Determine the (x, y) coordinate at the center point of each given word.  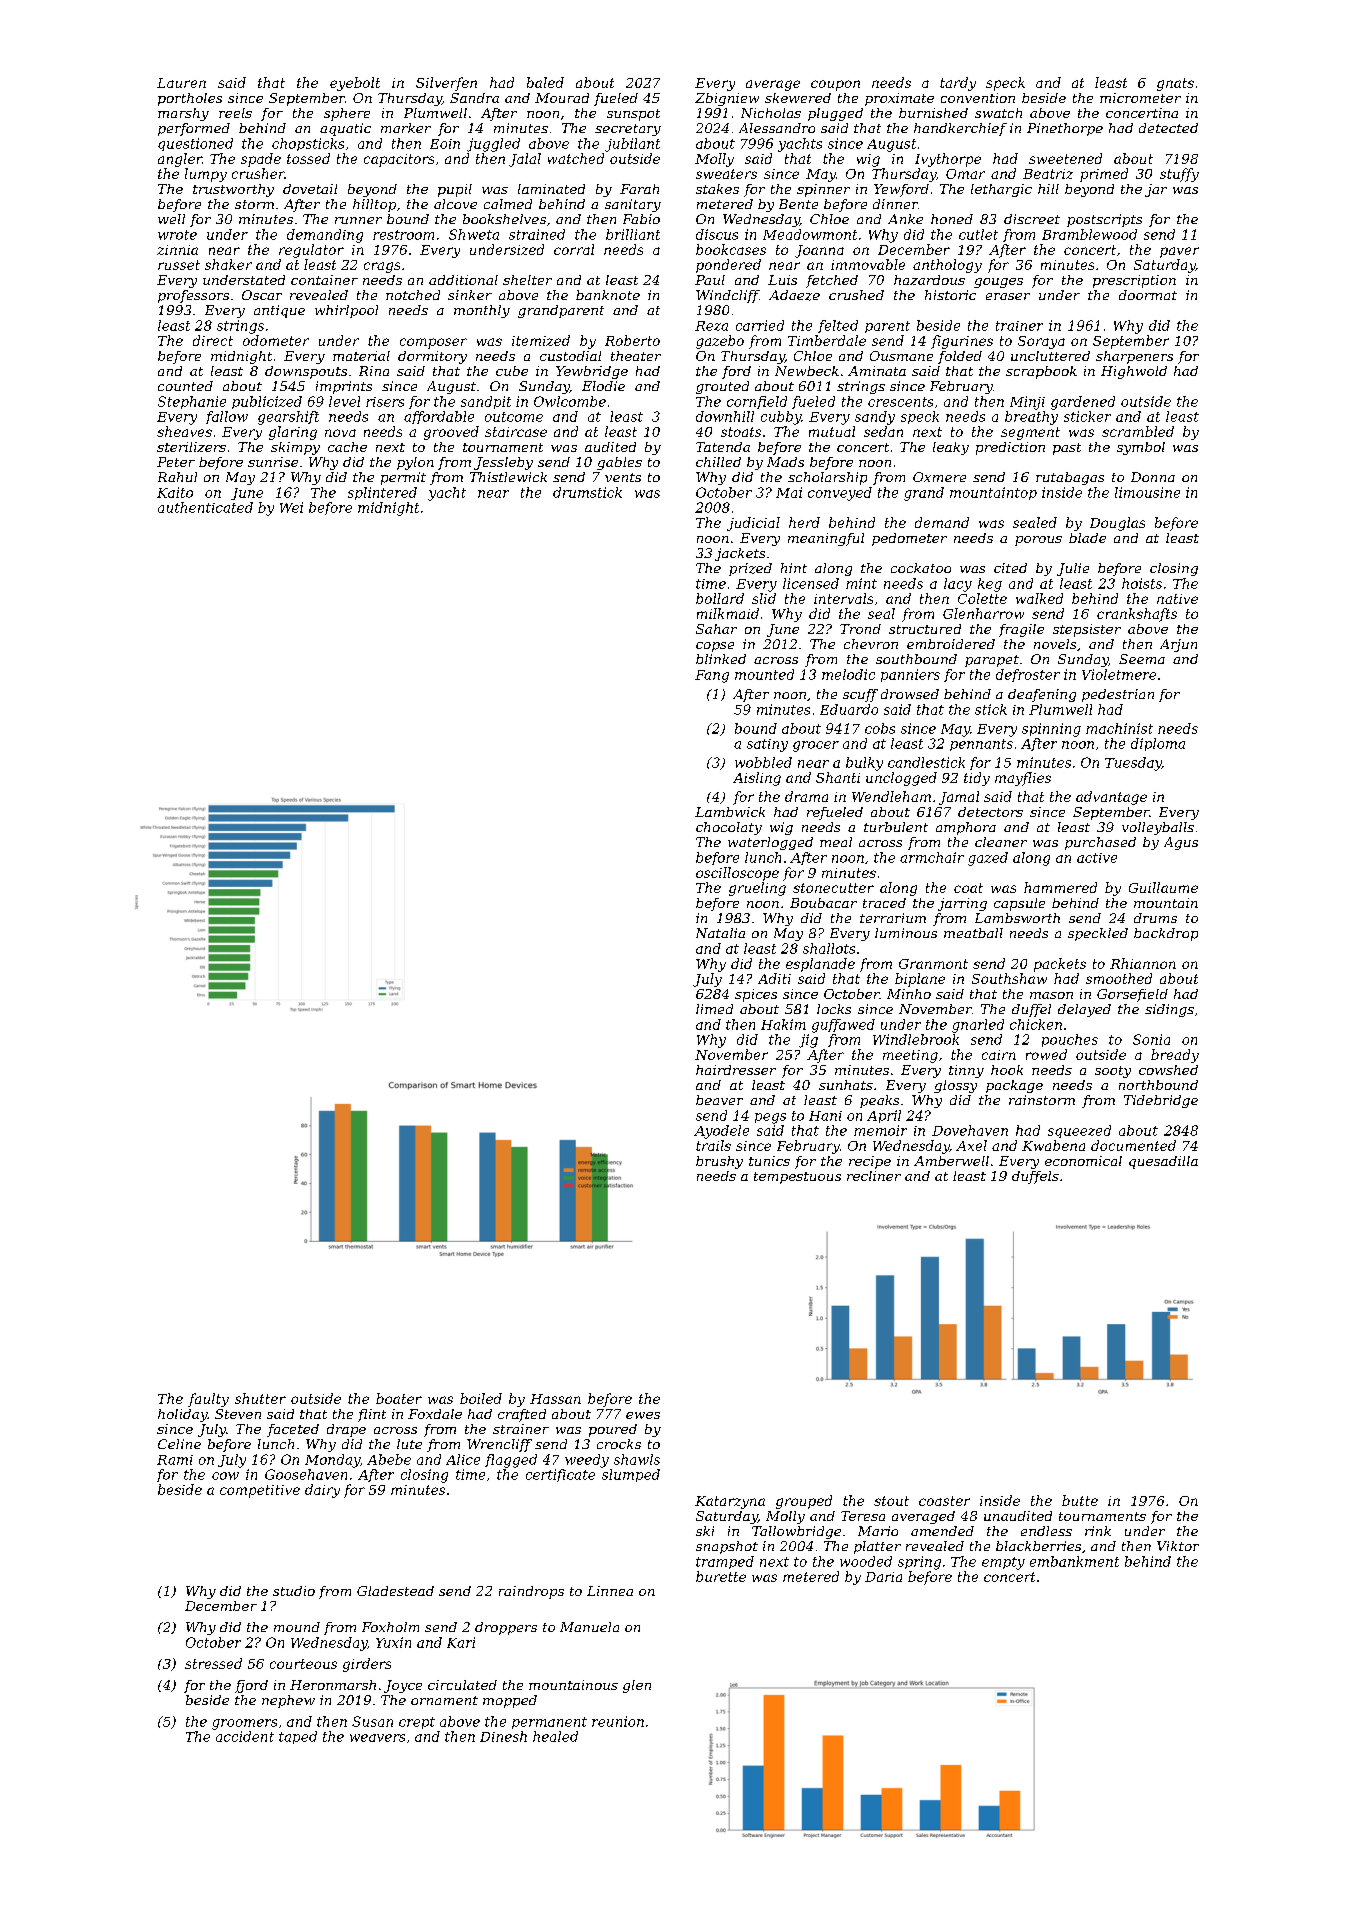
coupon (835, 85)
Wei (291, 507)
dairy (322, 1491)
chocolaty (729, 828)
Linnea (610, 1591)
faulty (208, 1400)
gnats (1175, 84)
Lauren (181, 83)
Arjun (1178, 645)
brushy (719, 1162)
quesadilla (1163, 1162)
